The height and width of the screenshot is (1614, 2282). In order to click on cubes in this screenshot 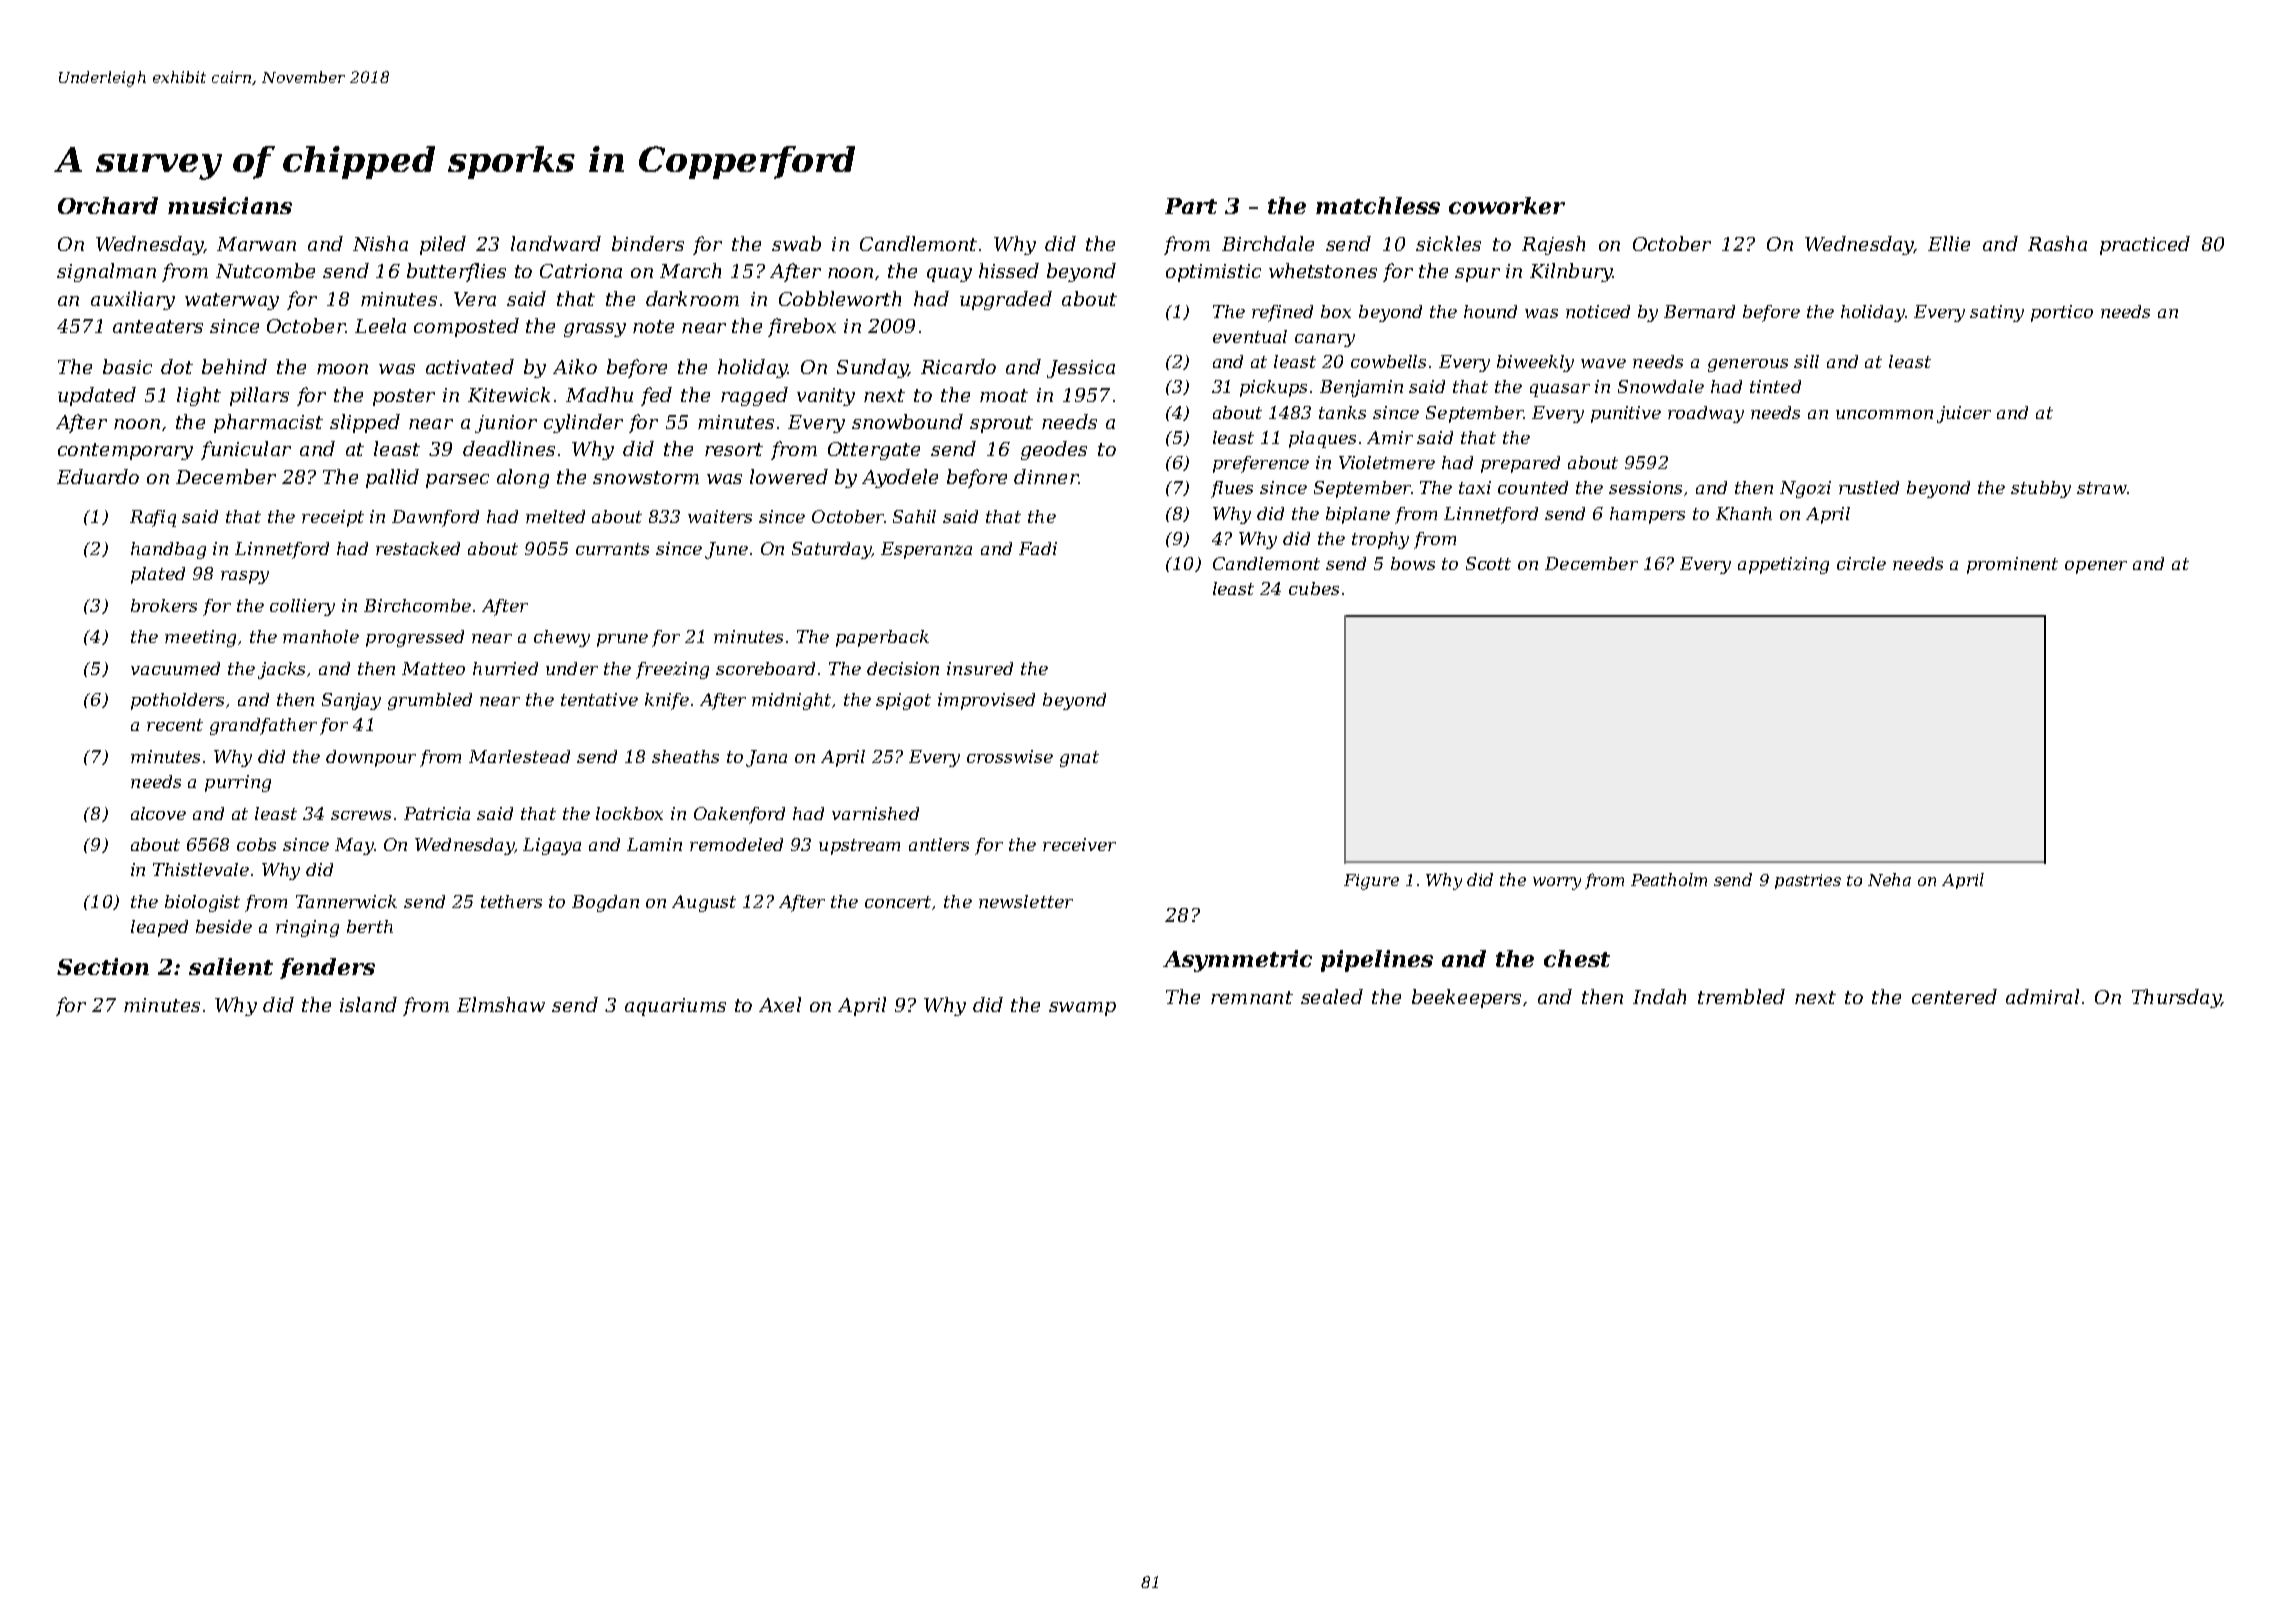, I will do `click(1314, 588)`.
